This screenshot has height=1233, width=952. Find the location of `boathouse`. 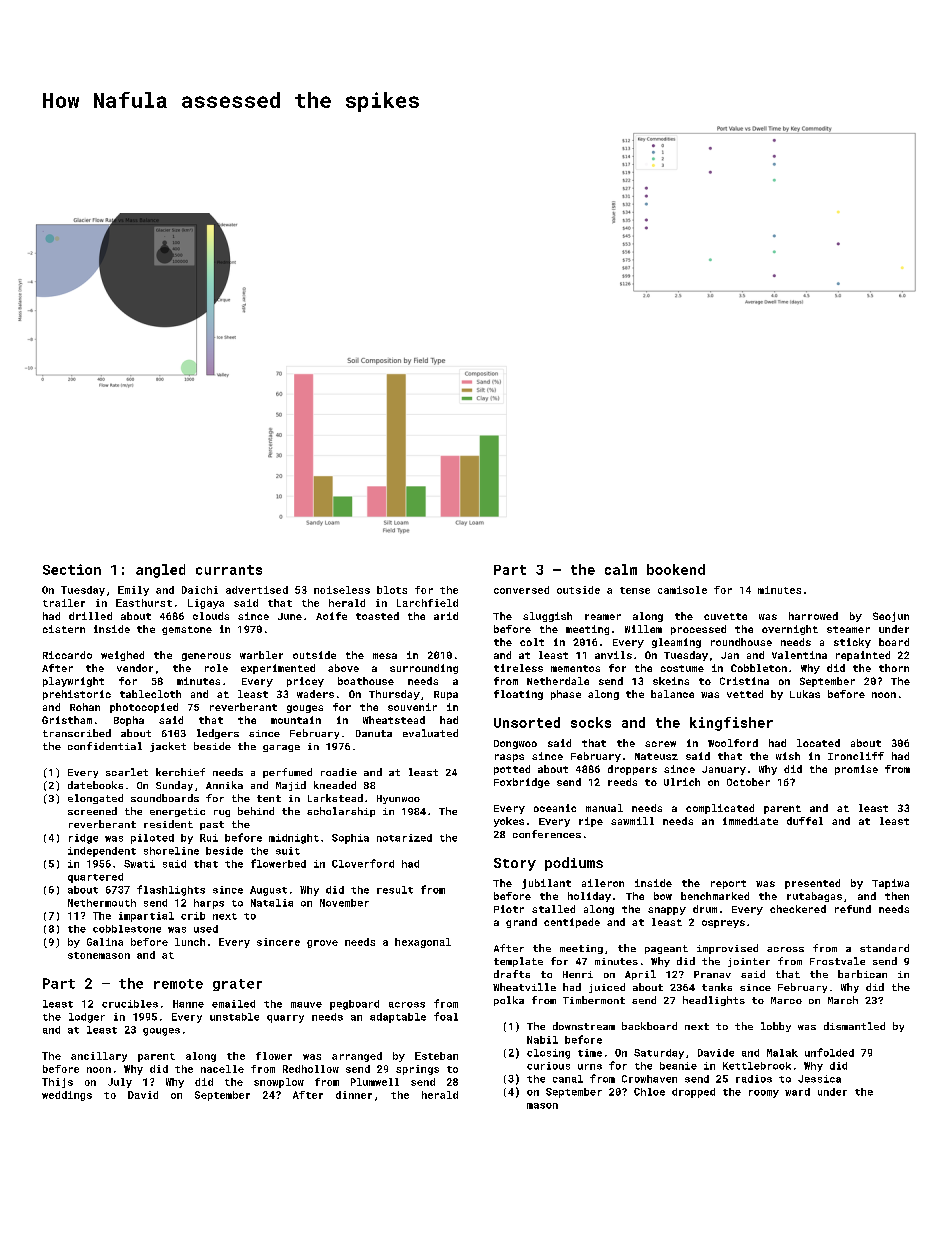

boathouse is located at coordinates (366, 681).
